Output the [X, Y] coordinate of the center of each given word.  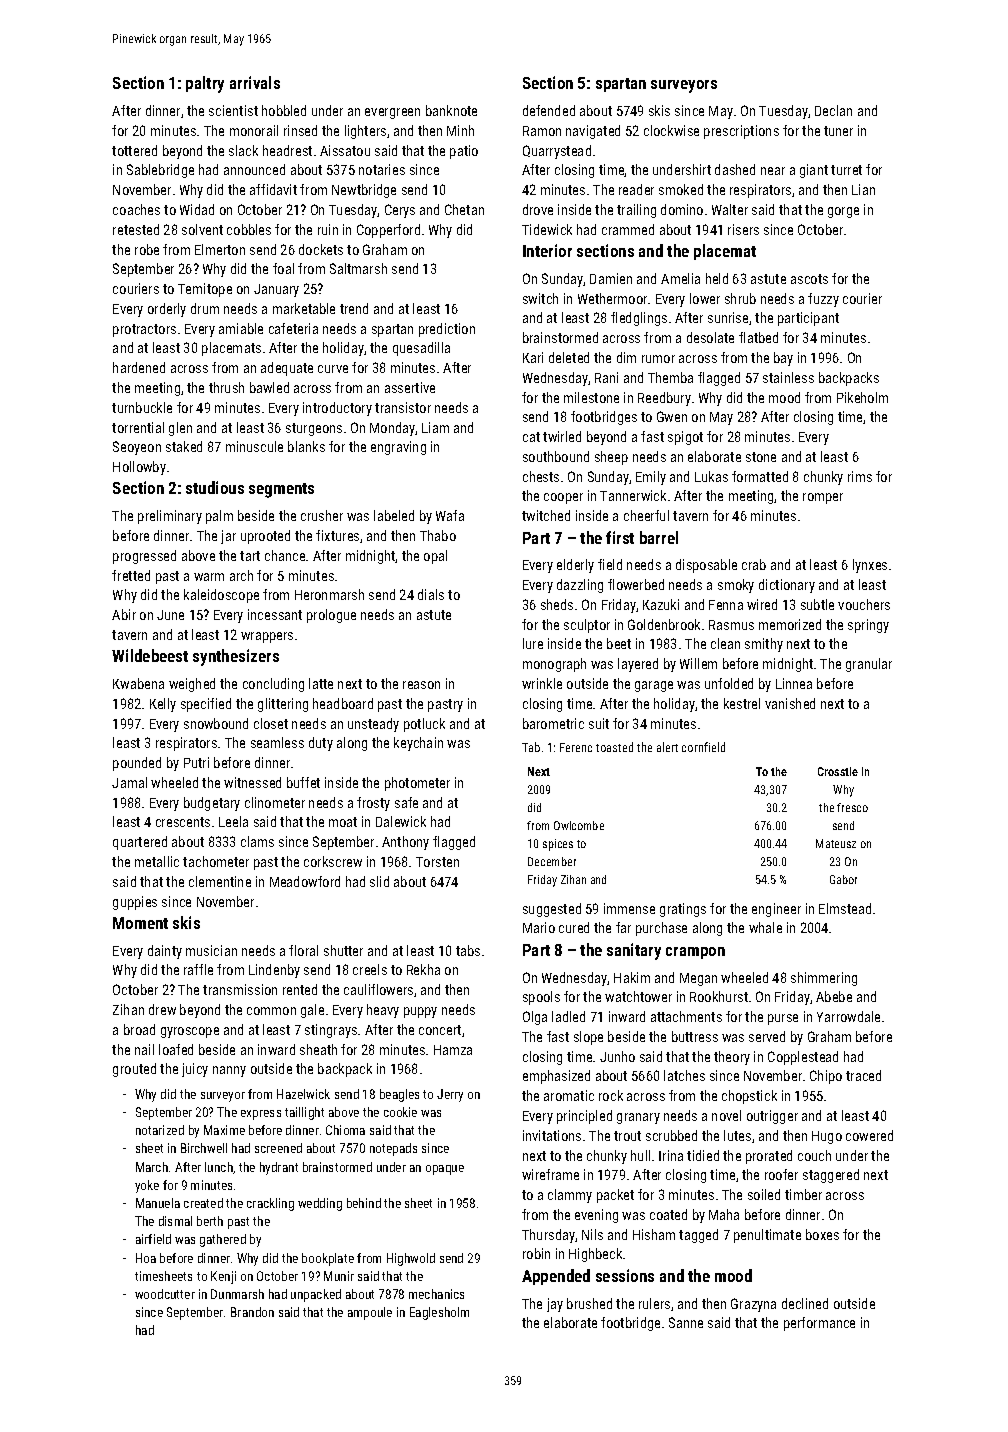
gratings [683, 910]
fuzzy [823, 300]
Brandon [252, 1312]
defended [549, 110]
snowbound [216, 723]
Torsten [437, 862]
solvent [202, 229]
